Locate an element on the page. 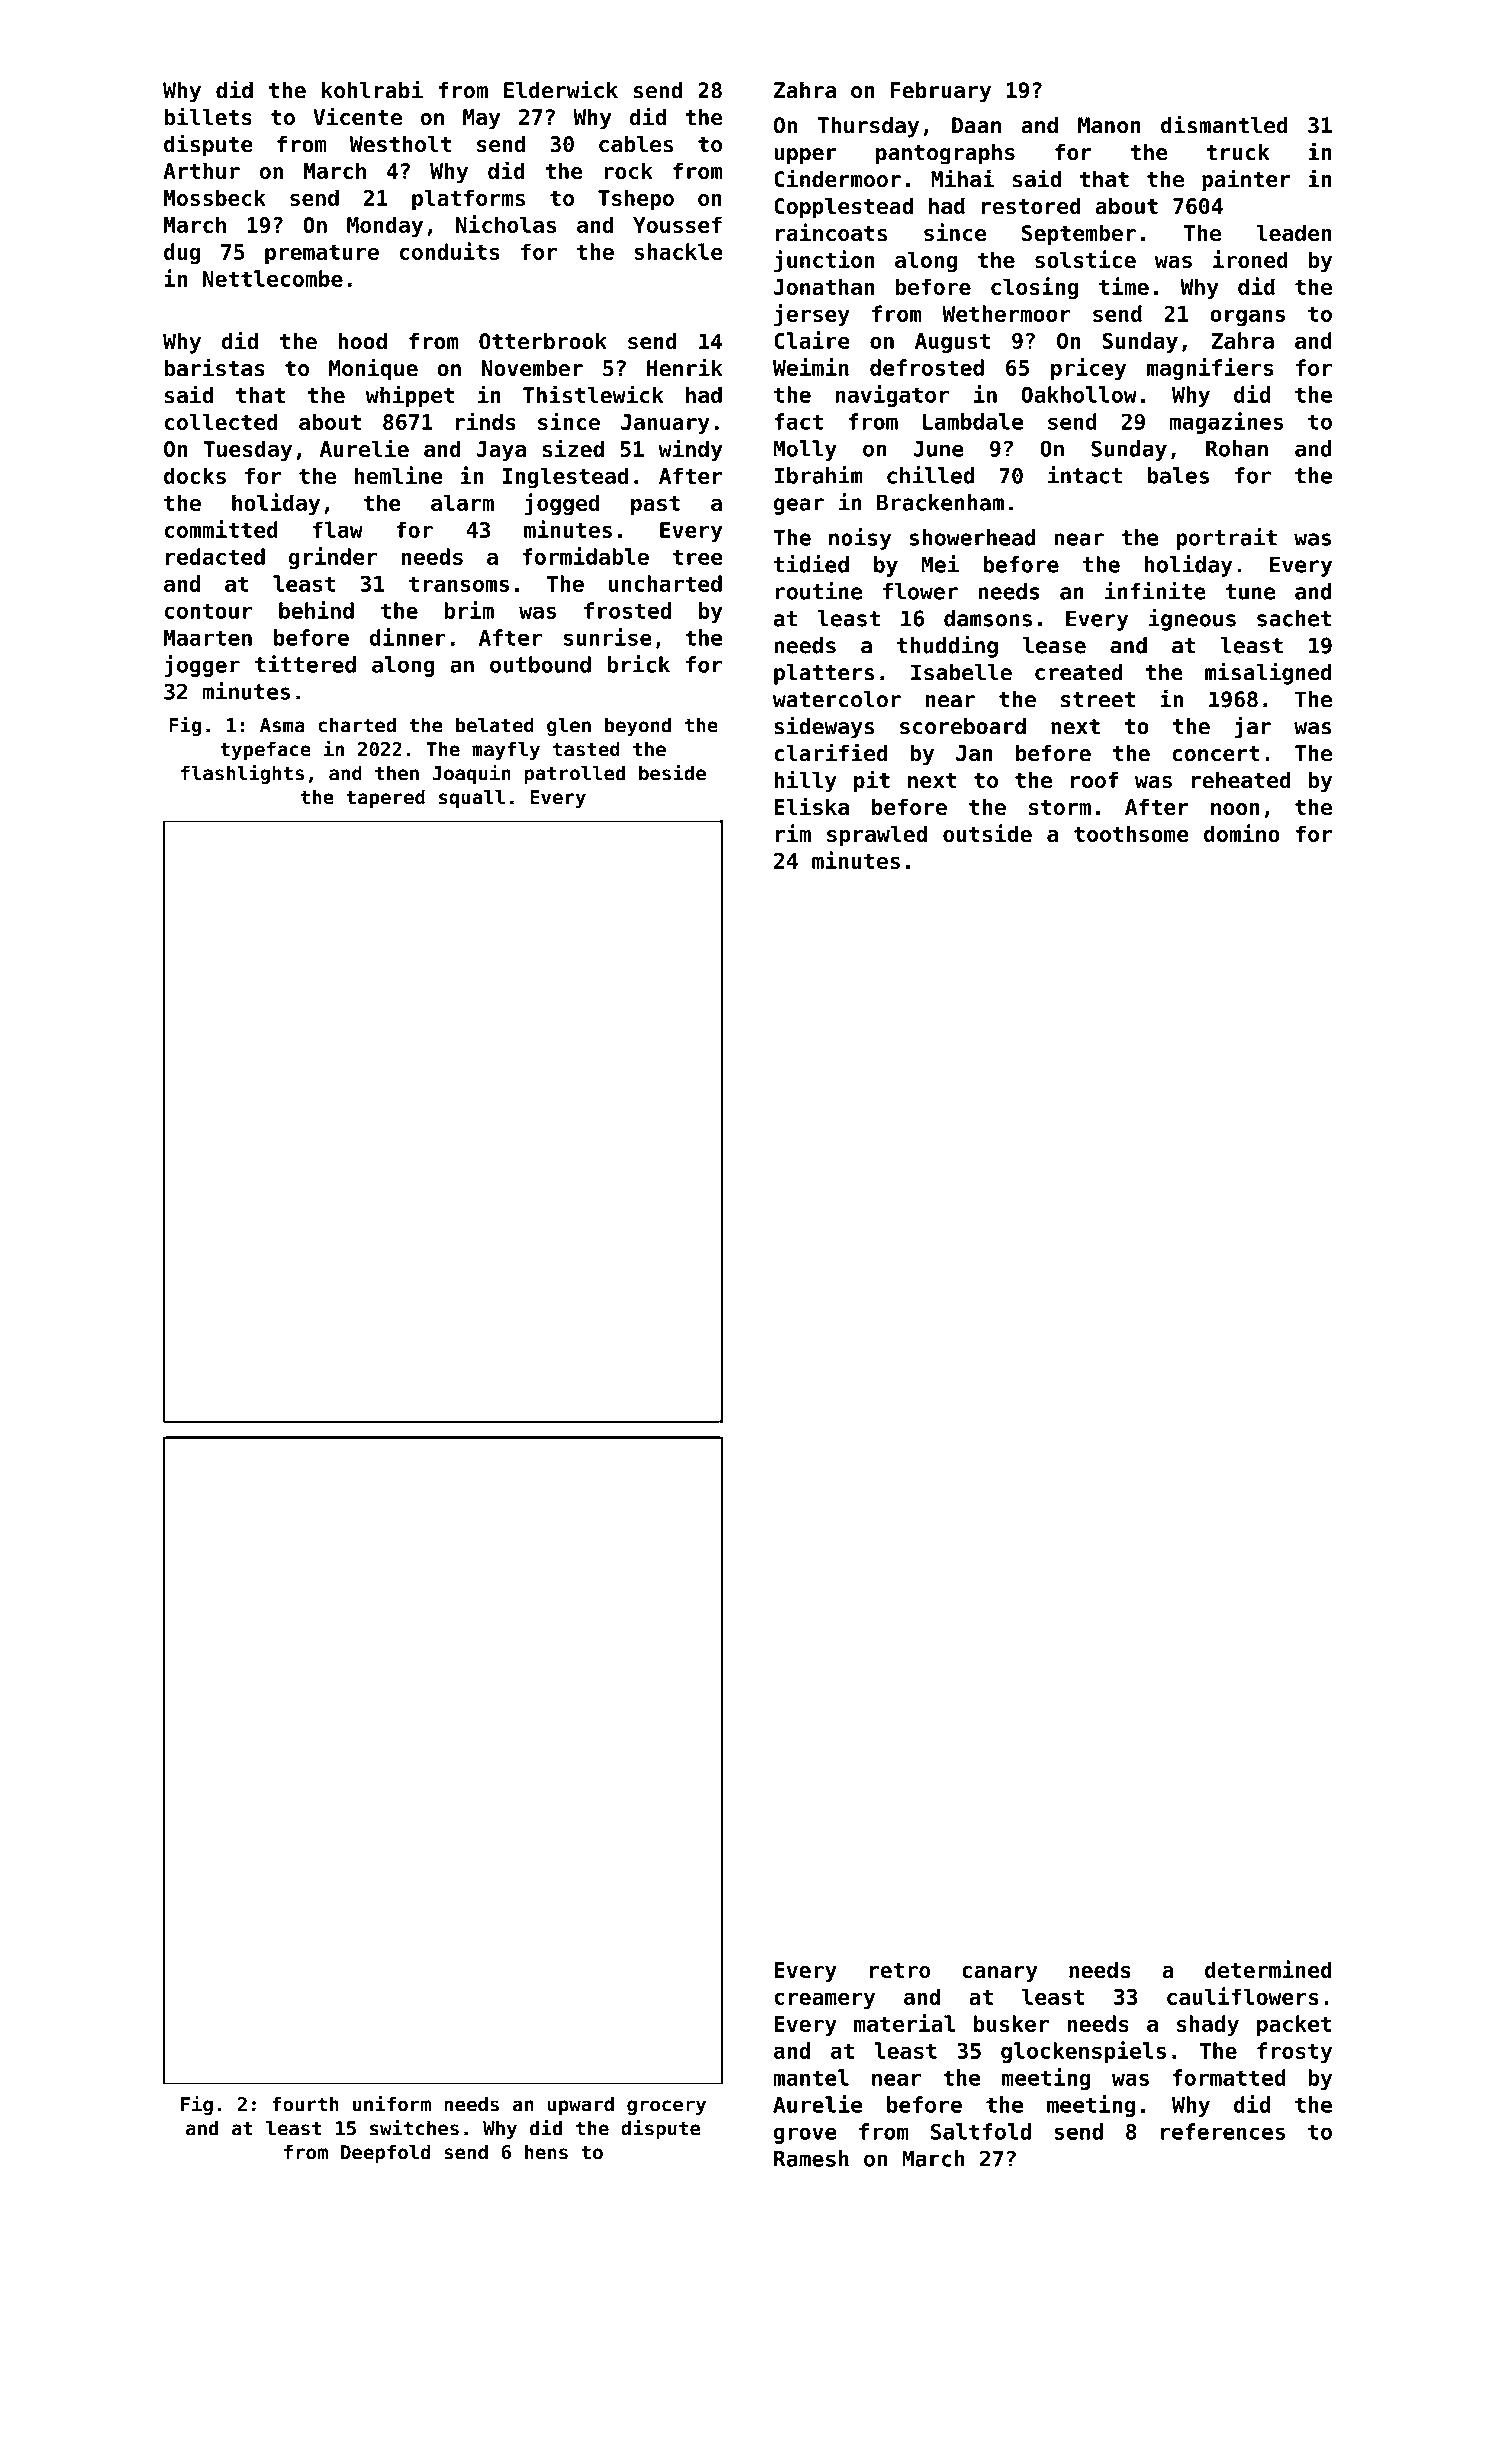 This document has height=2464, width=1496. noisy is located at coordinates (860, 539).
